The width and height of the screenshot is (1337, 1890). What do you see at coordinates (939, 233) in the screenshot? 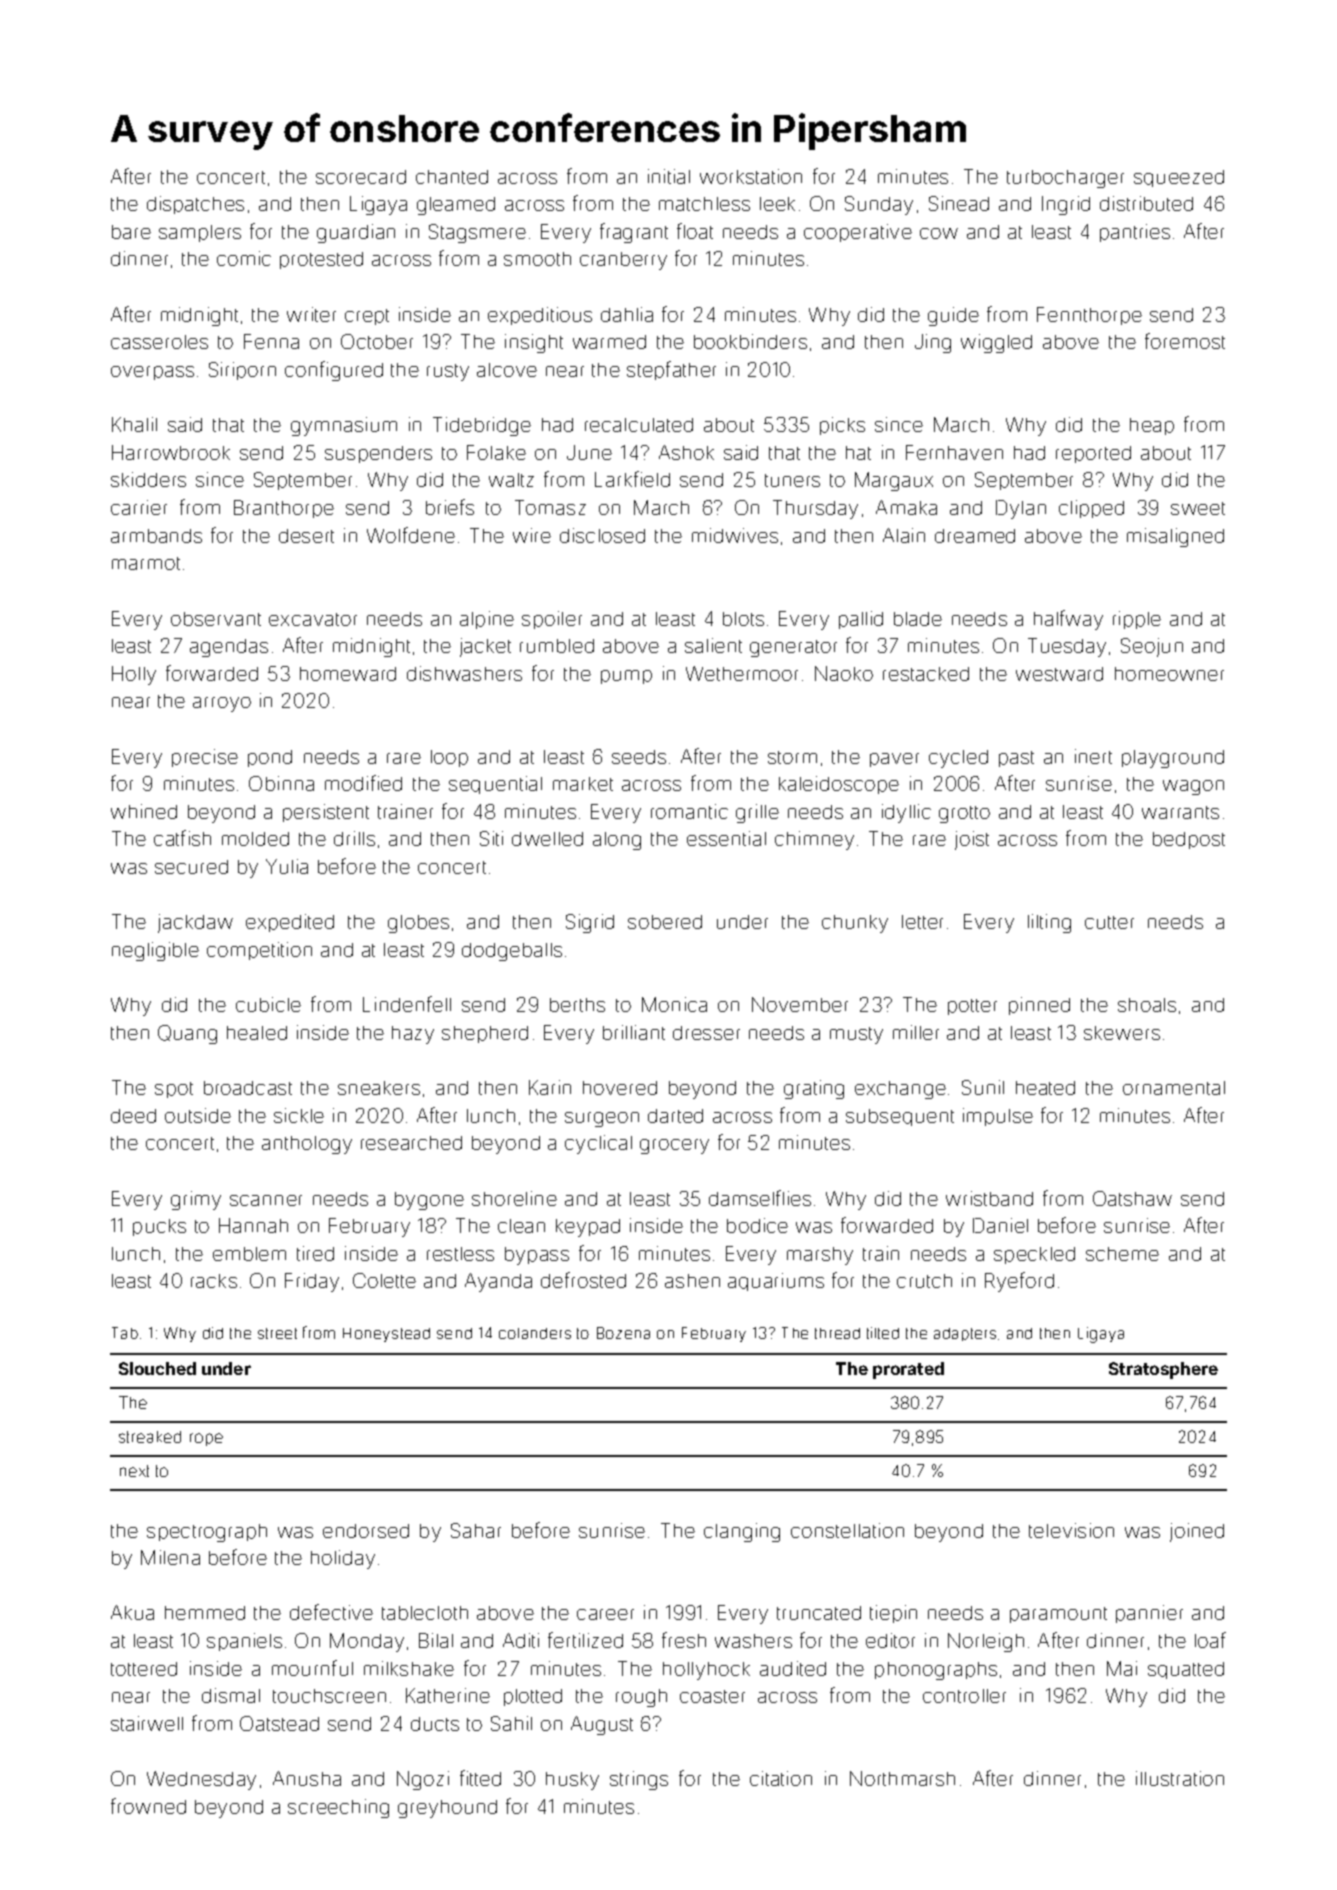
I see `cow` at bounding box center [939, 233].
